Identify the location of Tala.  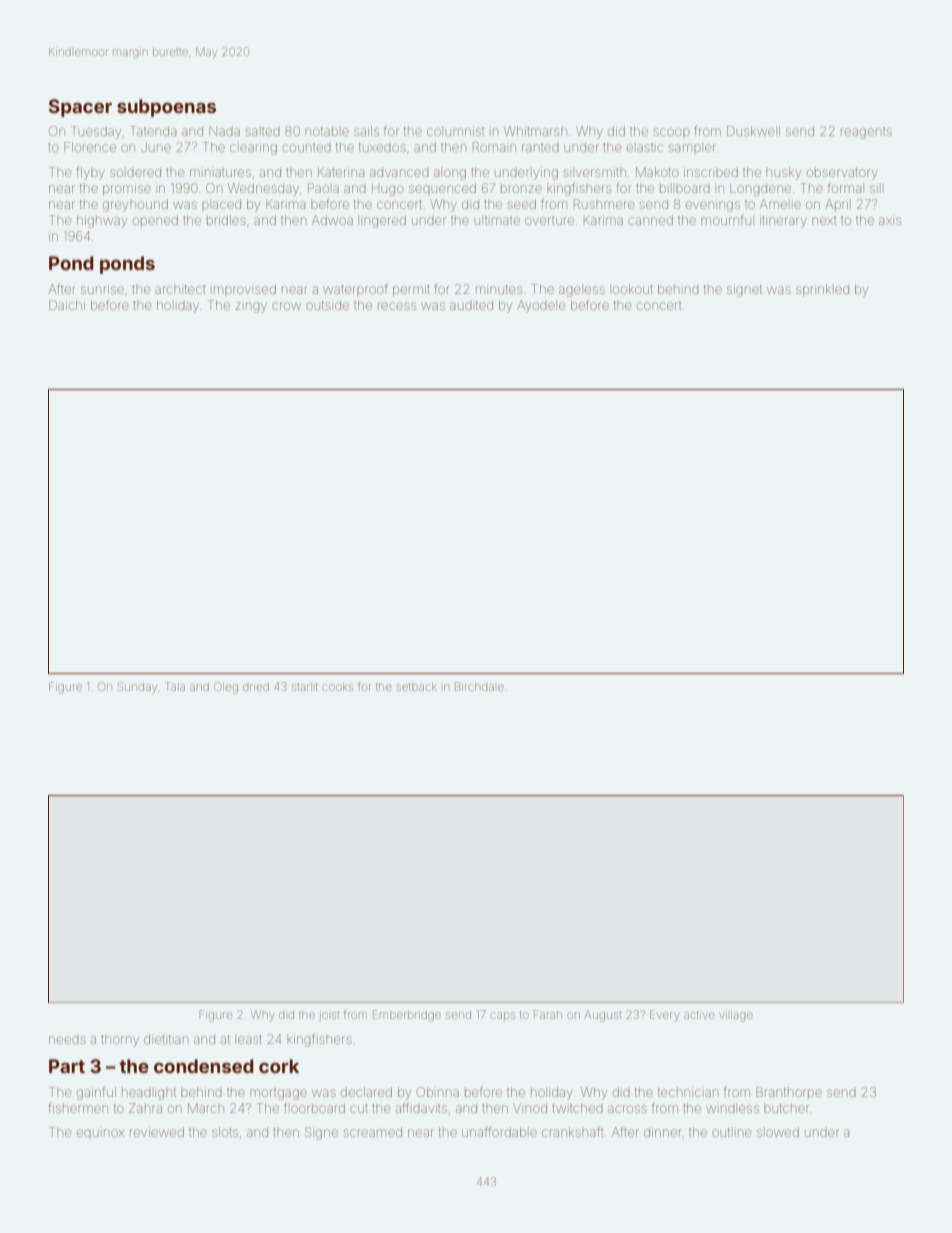
(175, 686).
